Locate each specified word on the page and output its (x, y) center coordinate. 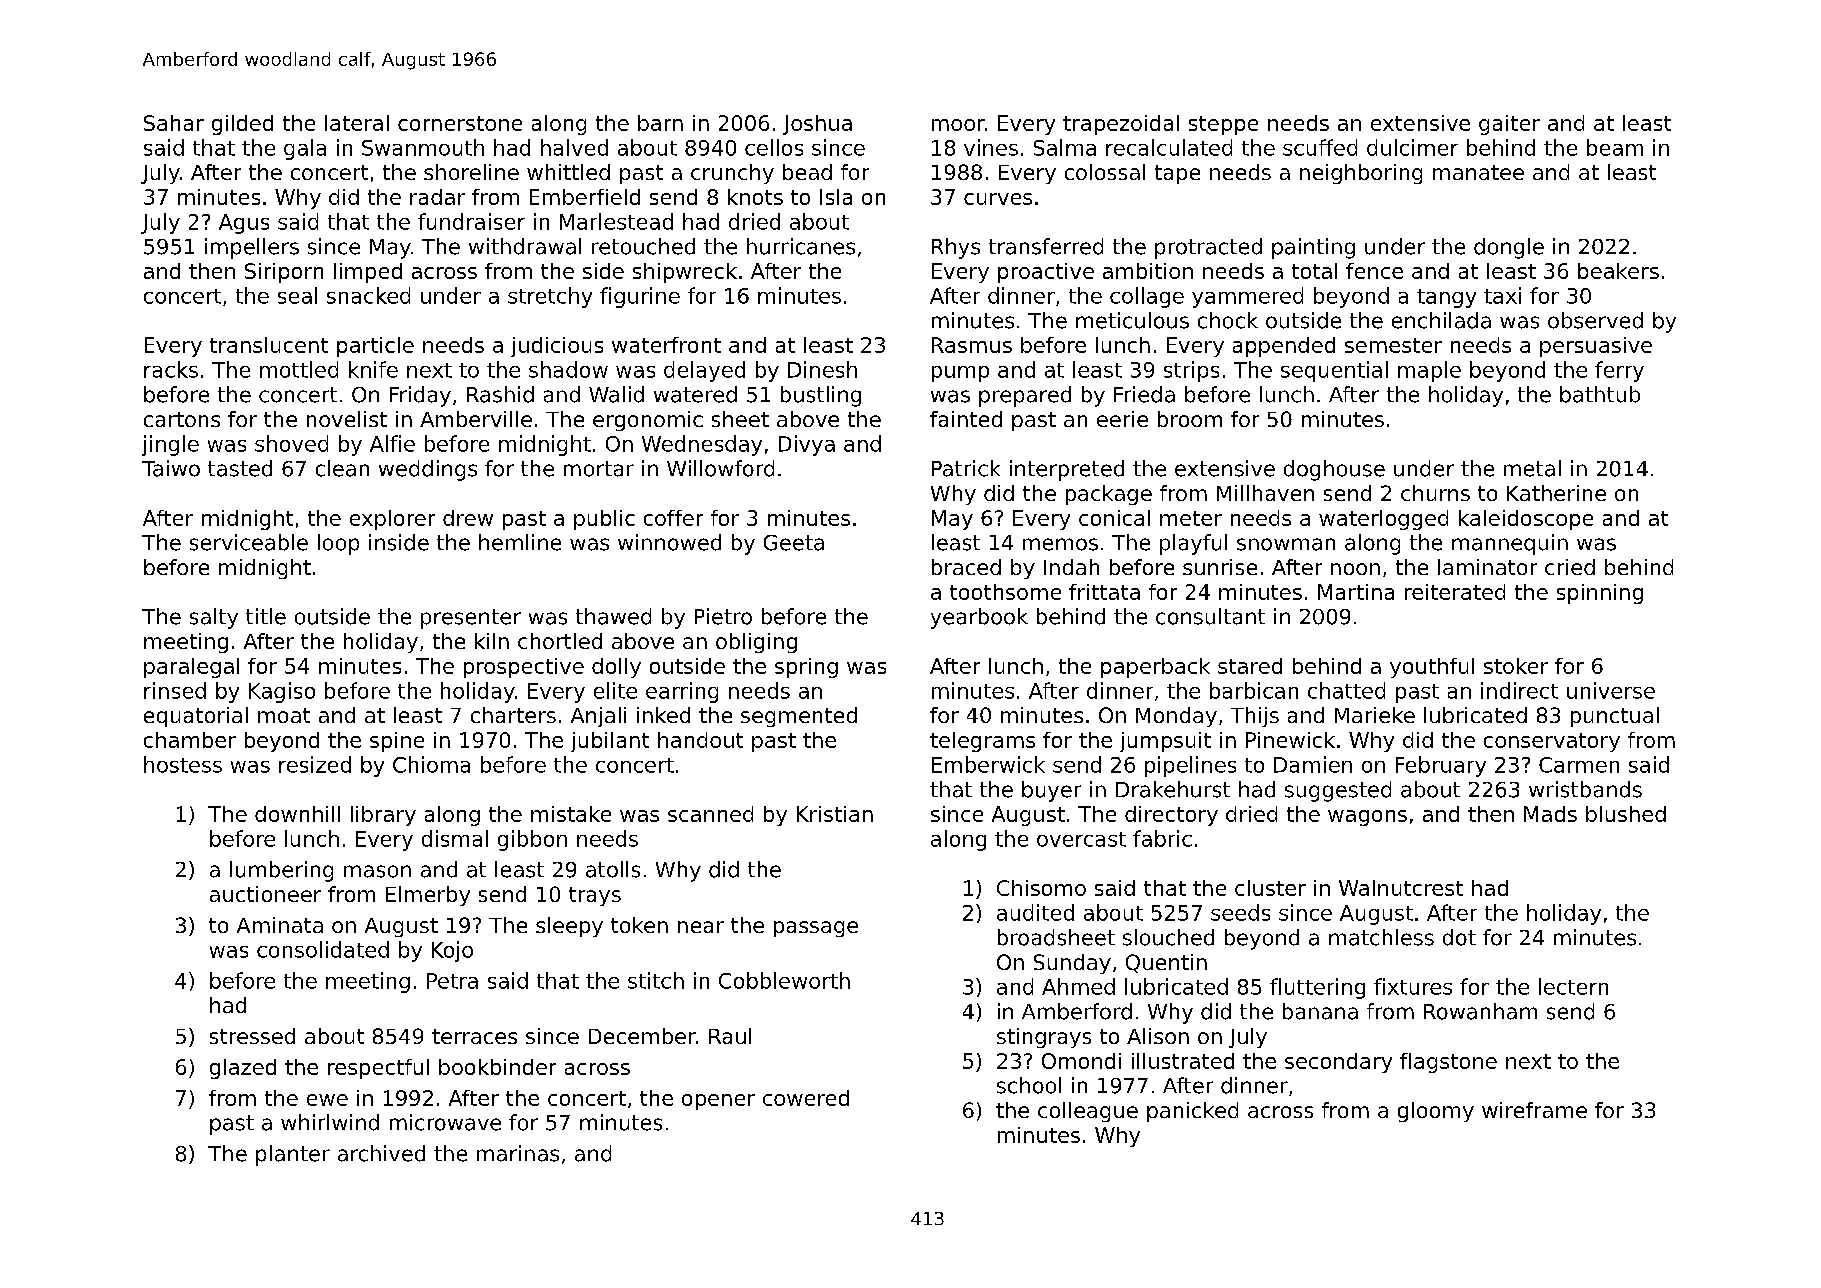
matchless (1381, 937)
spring (806, 668)
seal (297, 295)
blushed (1626, 814)
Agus (244, 224)
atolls (613, 869)
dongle (1509, 248)
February (1441, 766)
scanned (710, 814)
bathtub (1600, 394)
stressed (252, 1036)
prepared (1025, 396)
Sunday (1072, 964)
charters (513, 715)
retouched (643, 246)
